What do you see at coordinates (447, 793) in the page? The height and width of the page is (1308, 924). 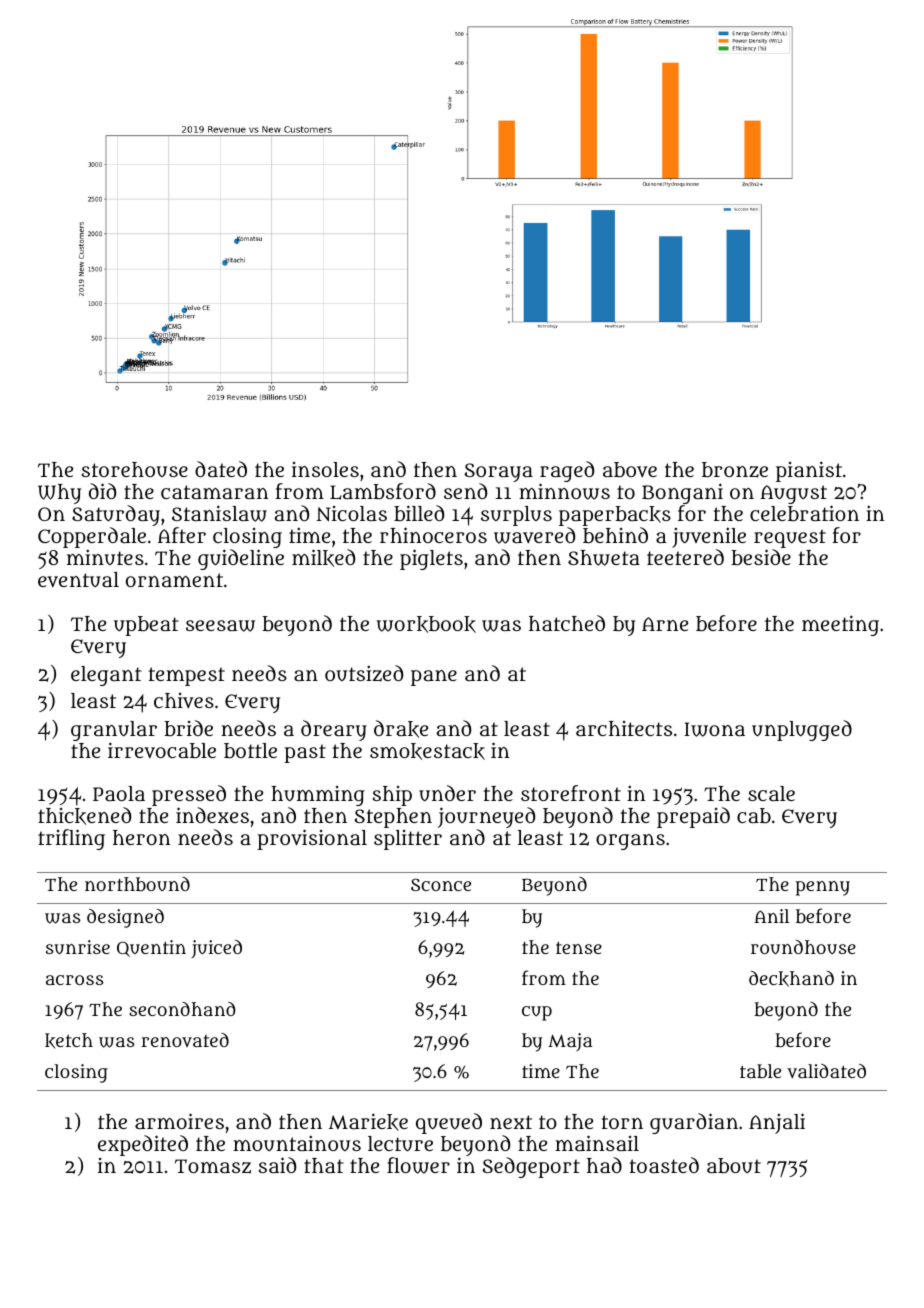 I see `under` at bounding box center [447, 793].
